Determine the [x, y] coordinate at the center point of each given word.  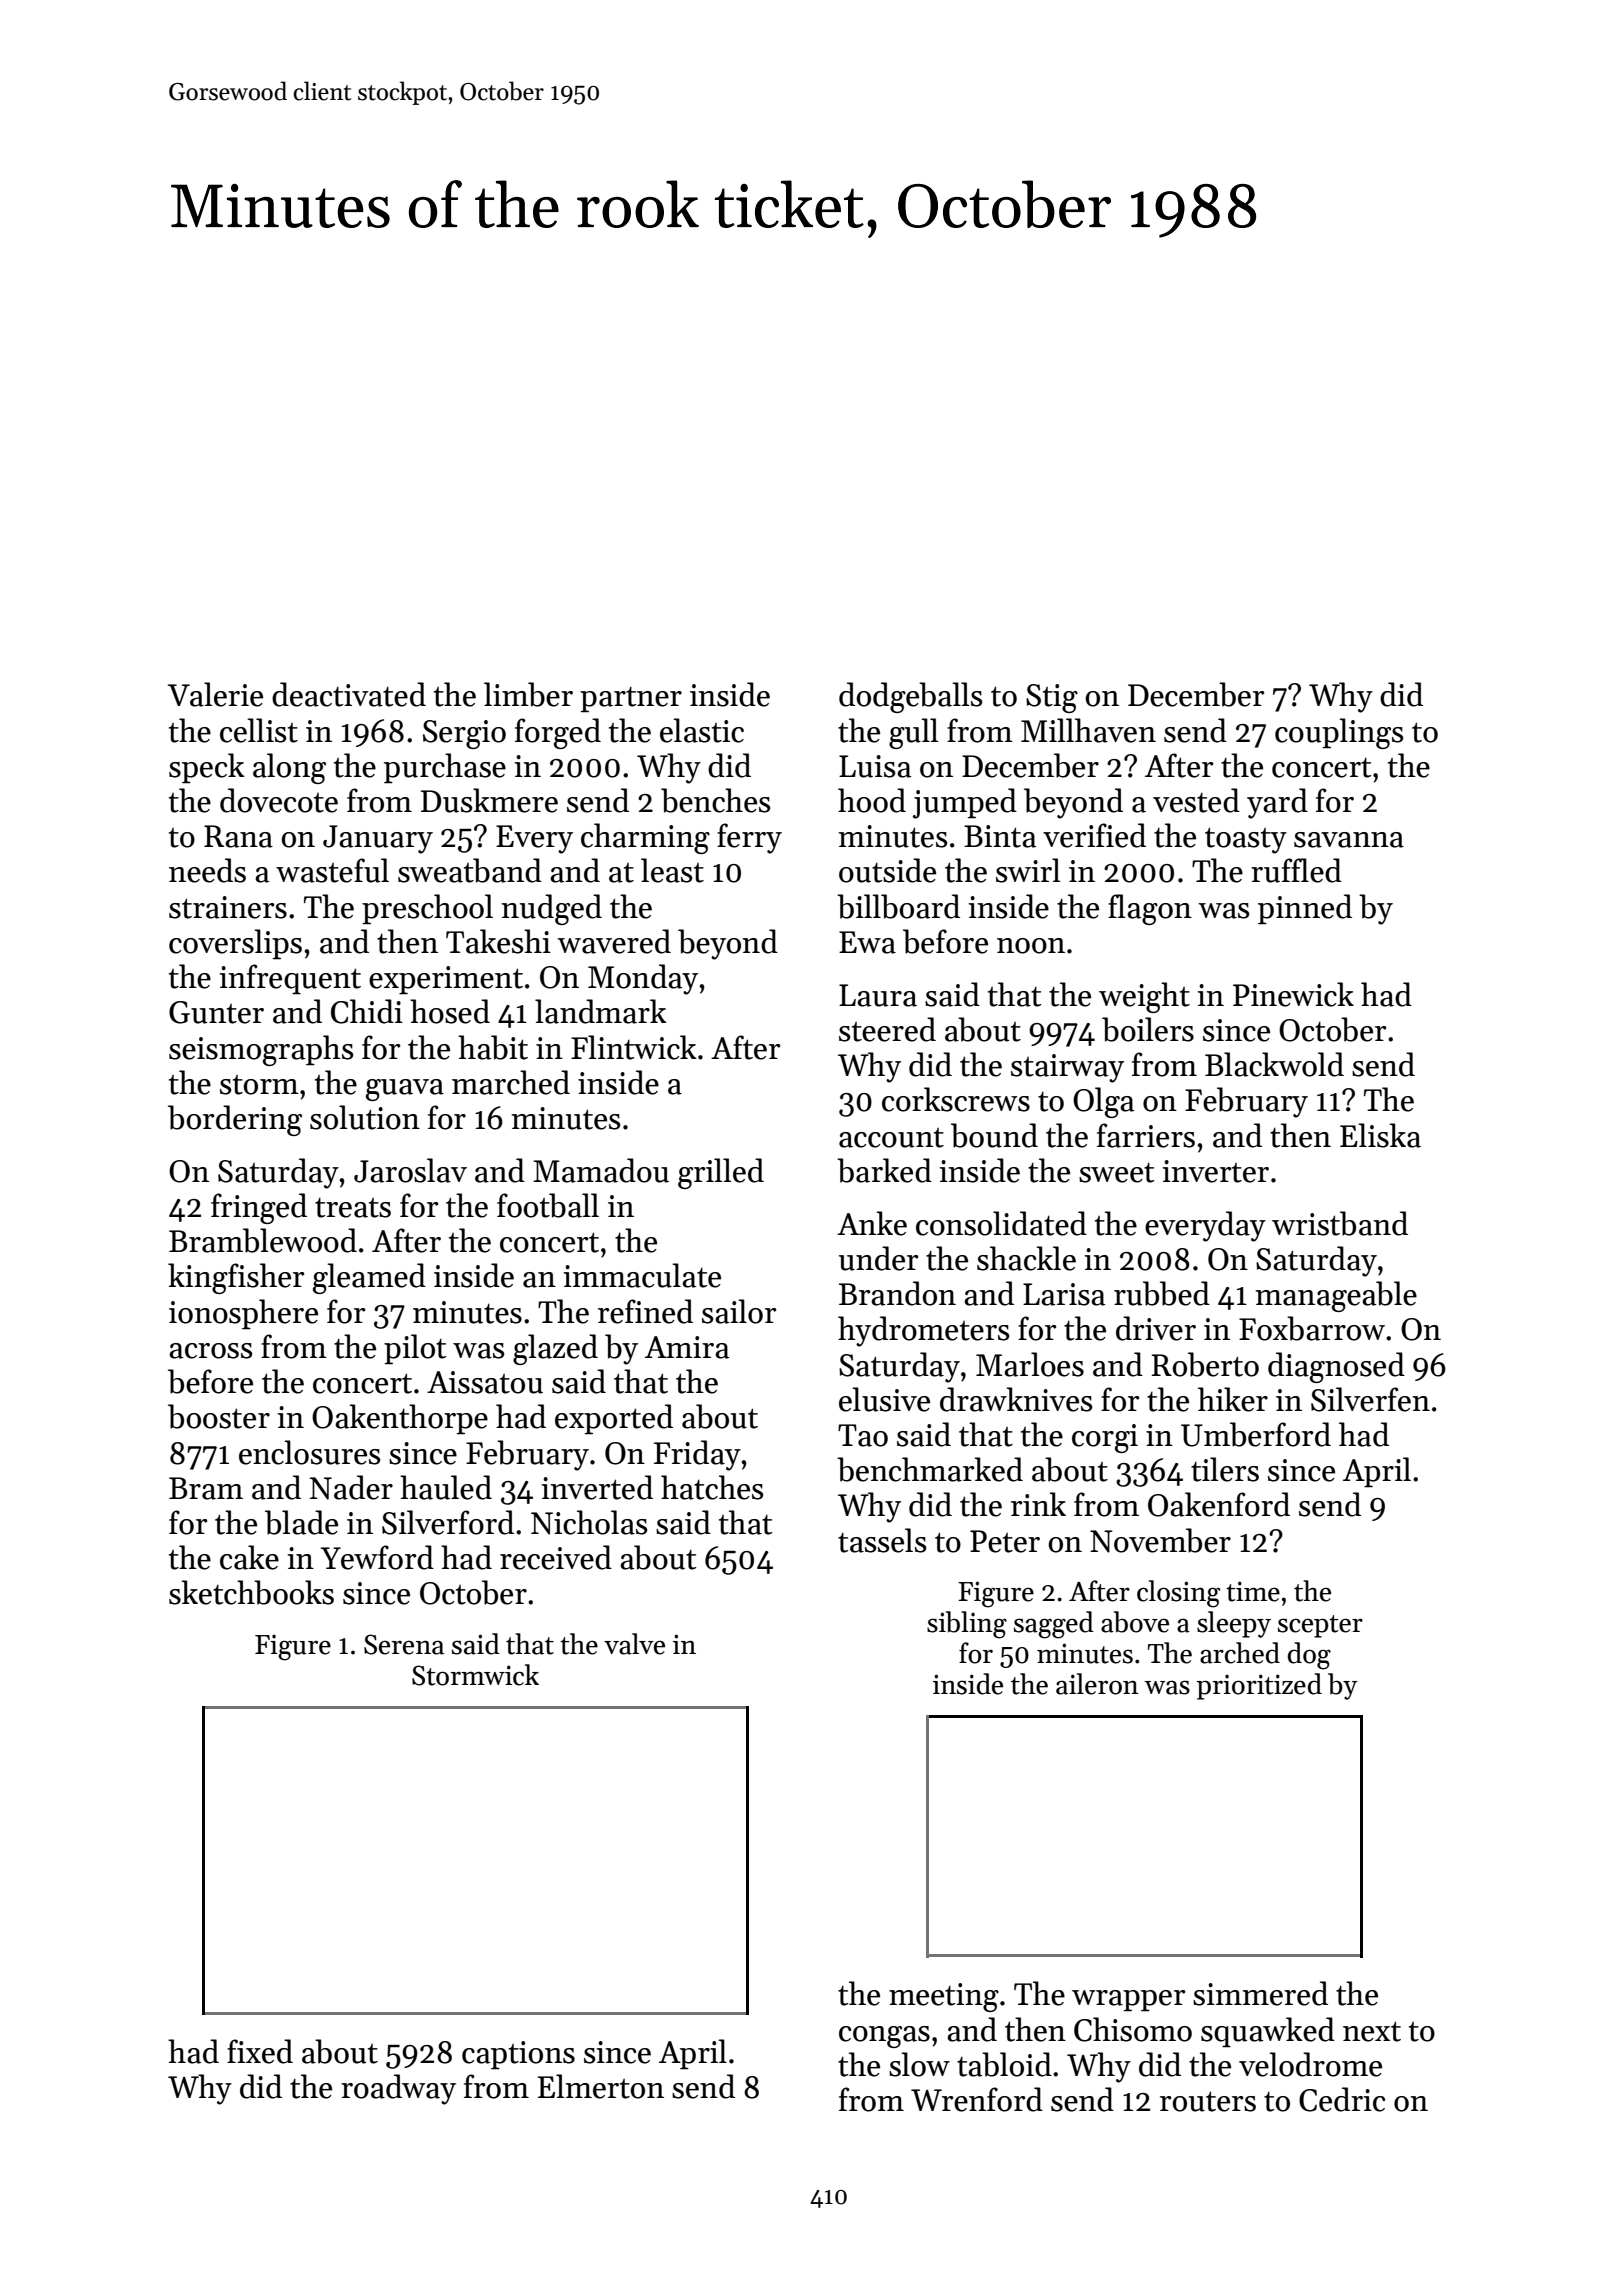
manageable [1336, 1296]
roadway [398, 2089]
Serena [404, 1644]
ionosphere [243, 1314]
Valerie [215, 694]
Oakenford [1219, 1504]
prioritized [1259, 1686]
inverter [1215, 1171]
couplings [1339, 733]
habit [493, 1047]
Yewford [377, 1557]
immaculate [642, 1275]
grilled [721, 1173]
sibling [967, 1625]
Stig [1052, 698]
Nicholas [589, 1522]
